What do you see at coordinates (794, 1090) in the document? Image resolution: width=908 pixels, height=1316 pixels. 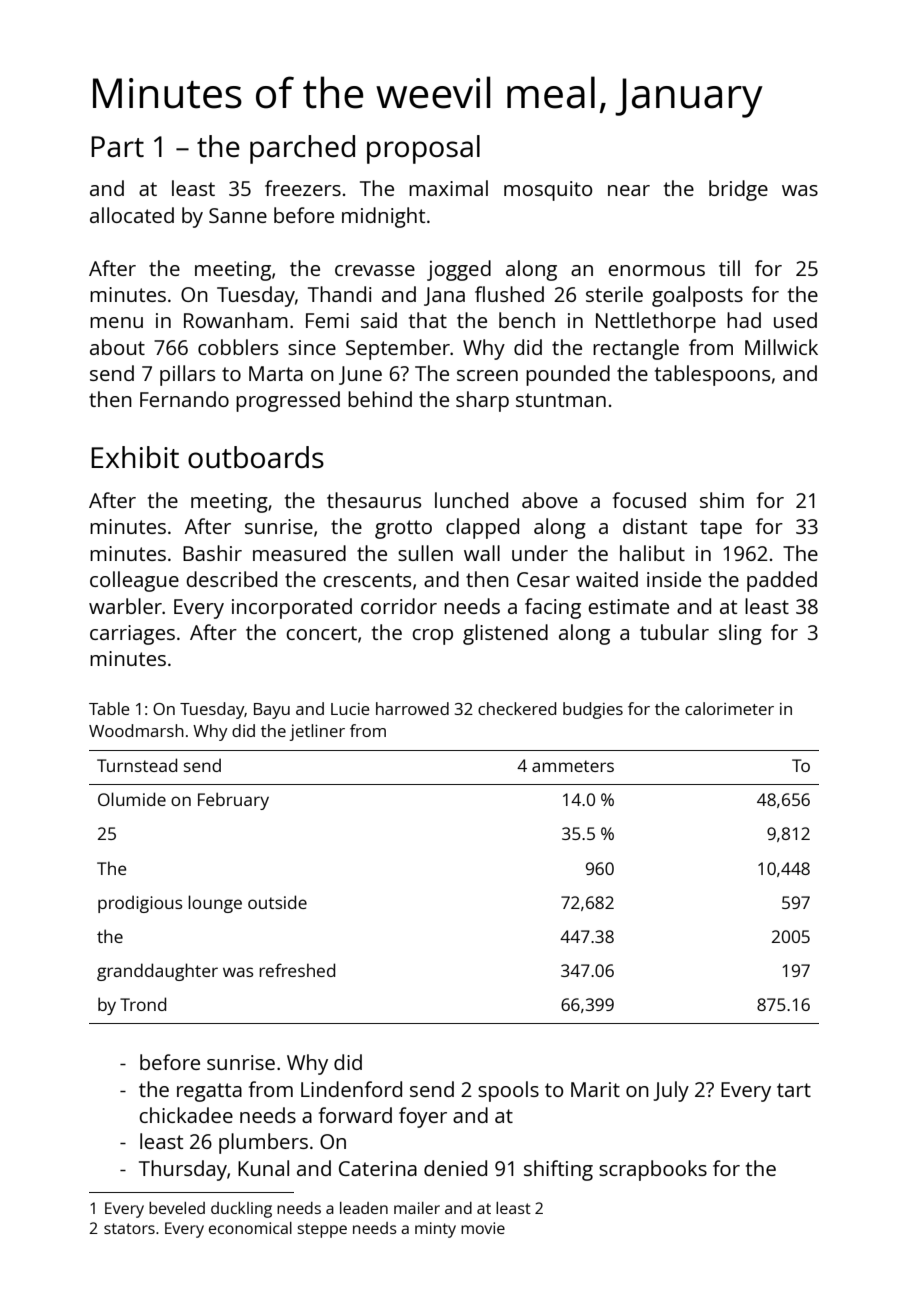 I see `tart` at bounding box center [794, 1090].
